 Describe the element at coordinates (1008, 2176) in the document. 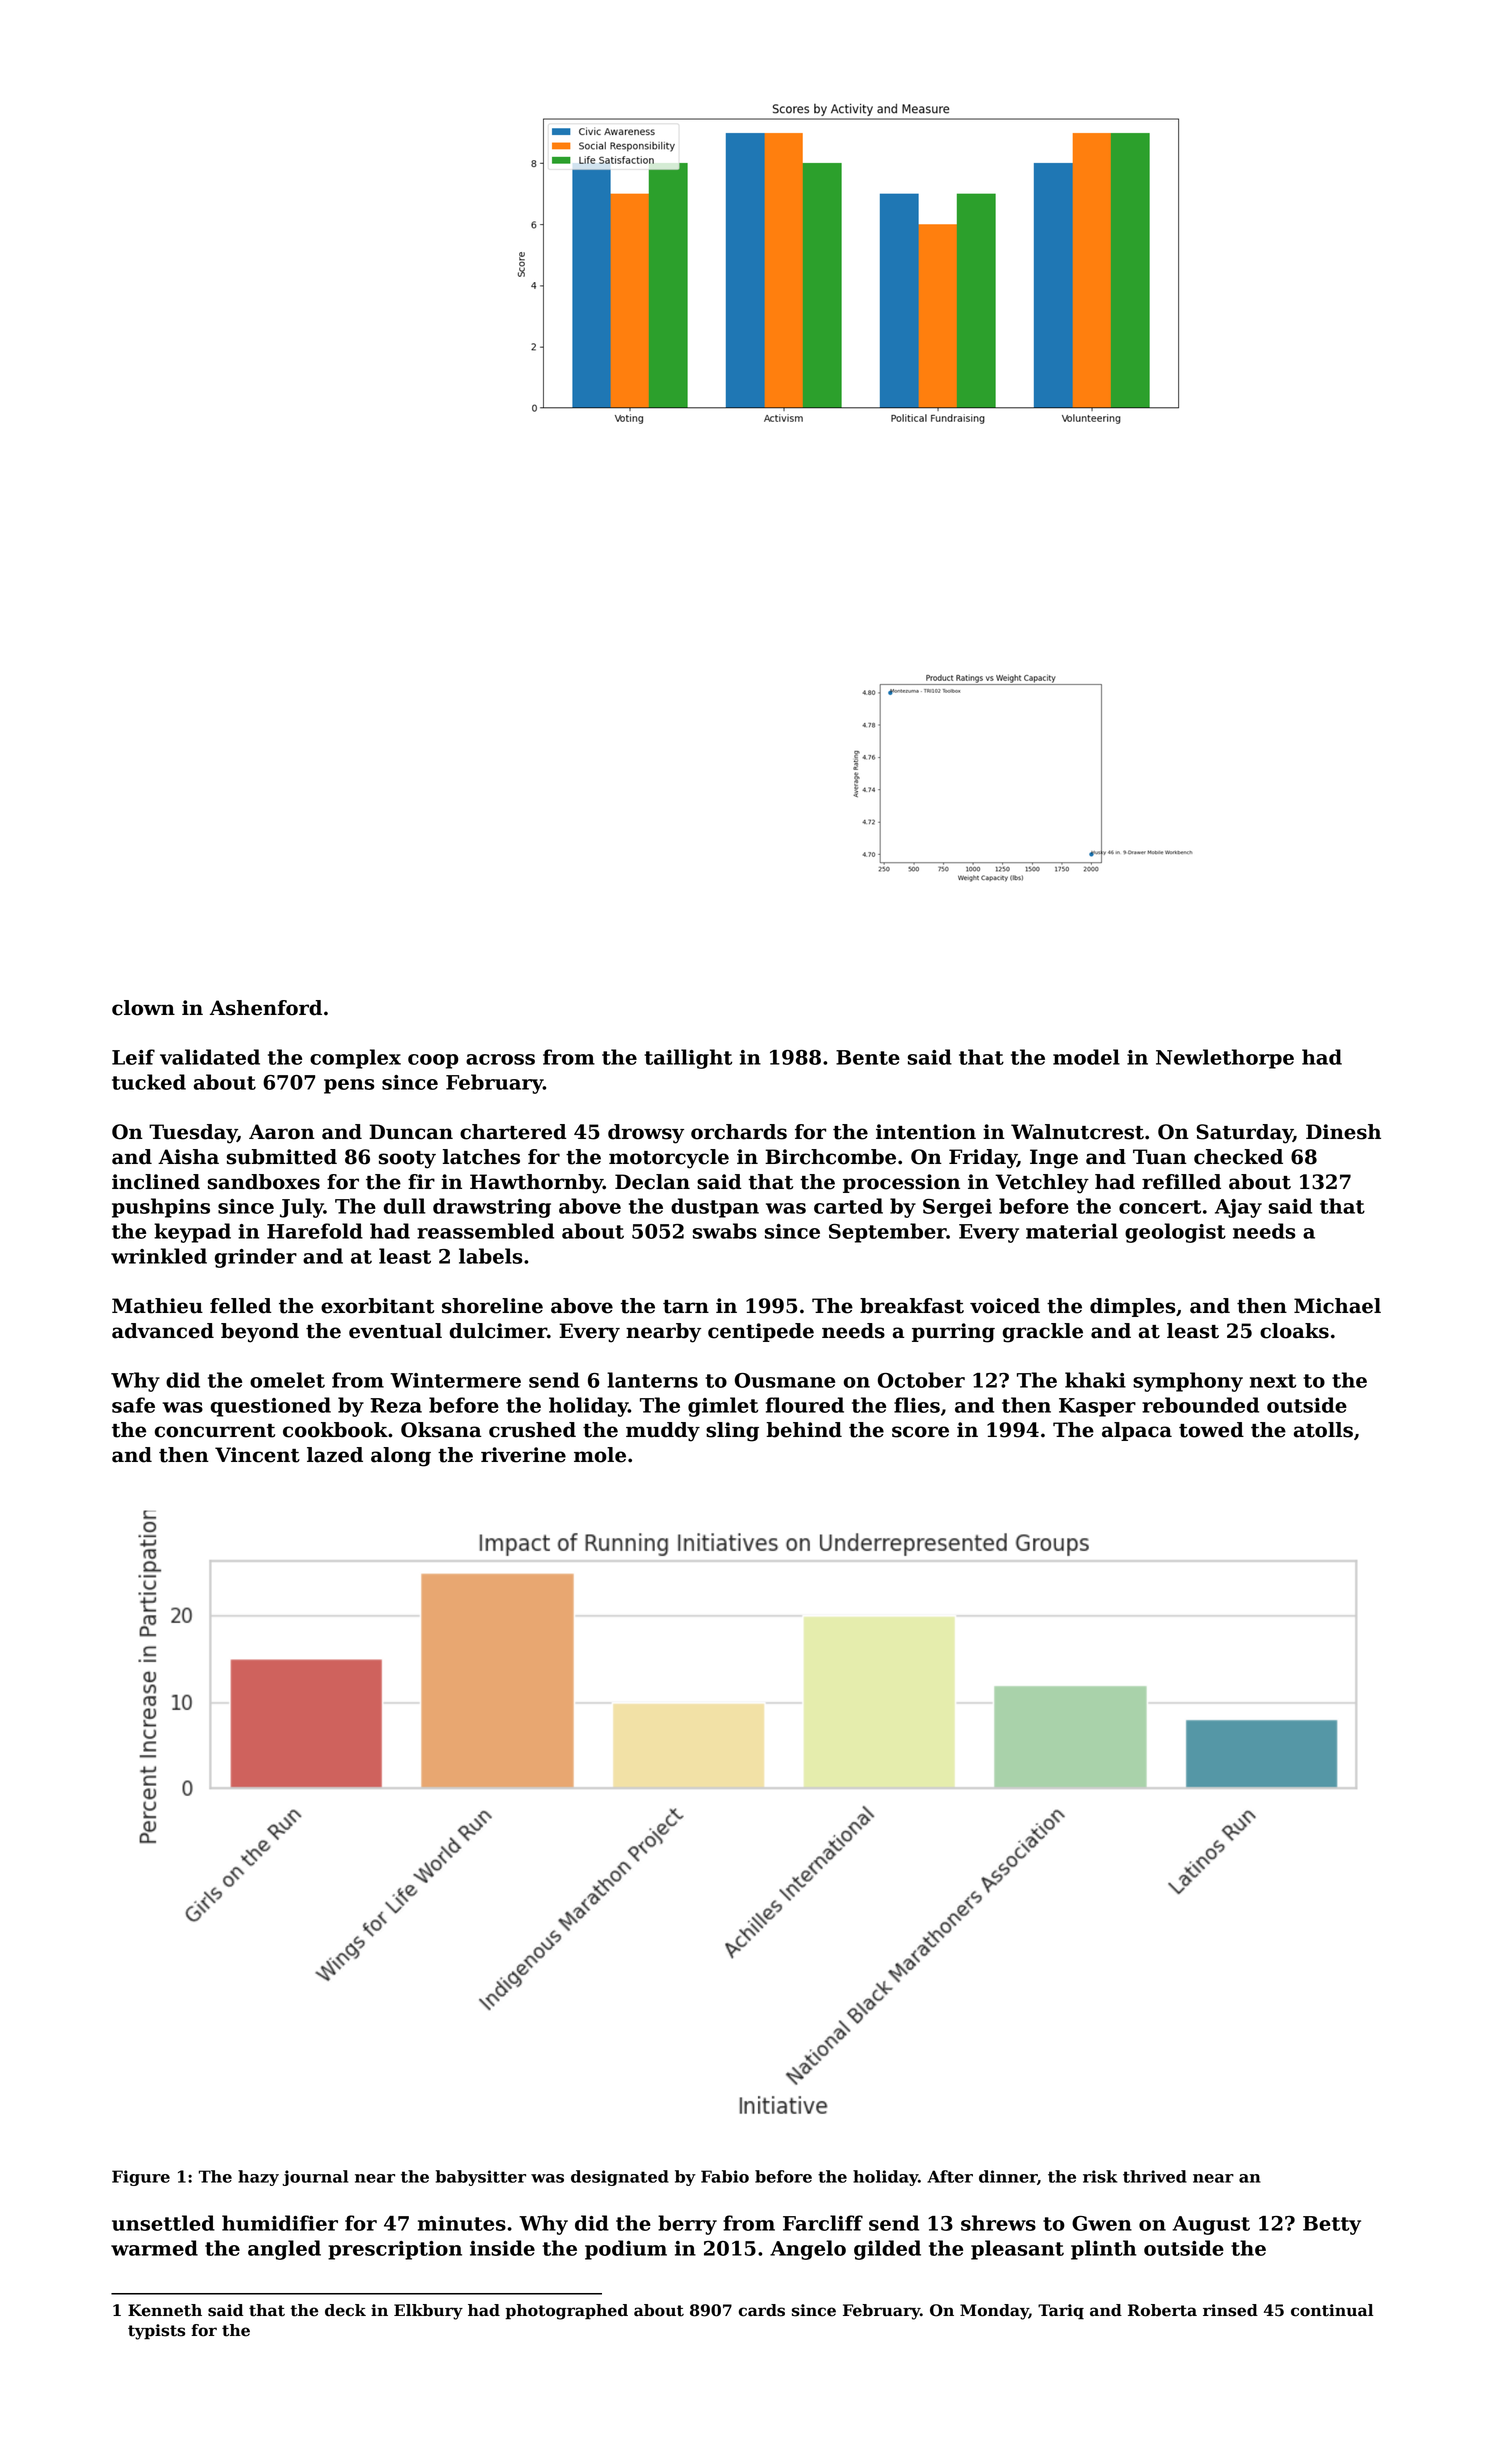

I see `dinner` at that location.
